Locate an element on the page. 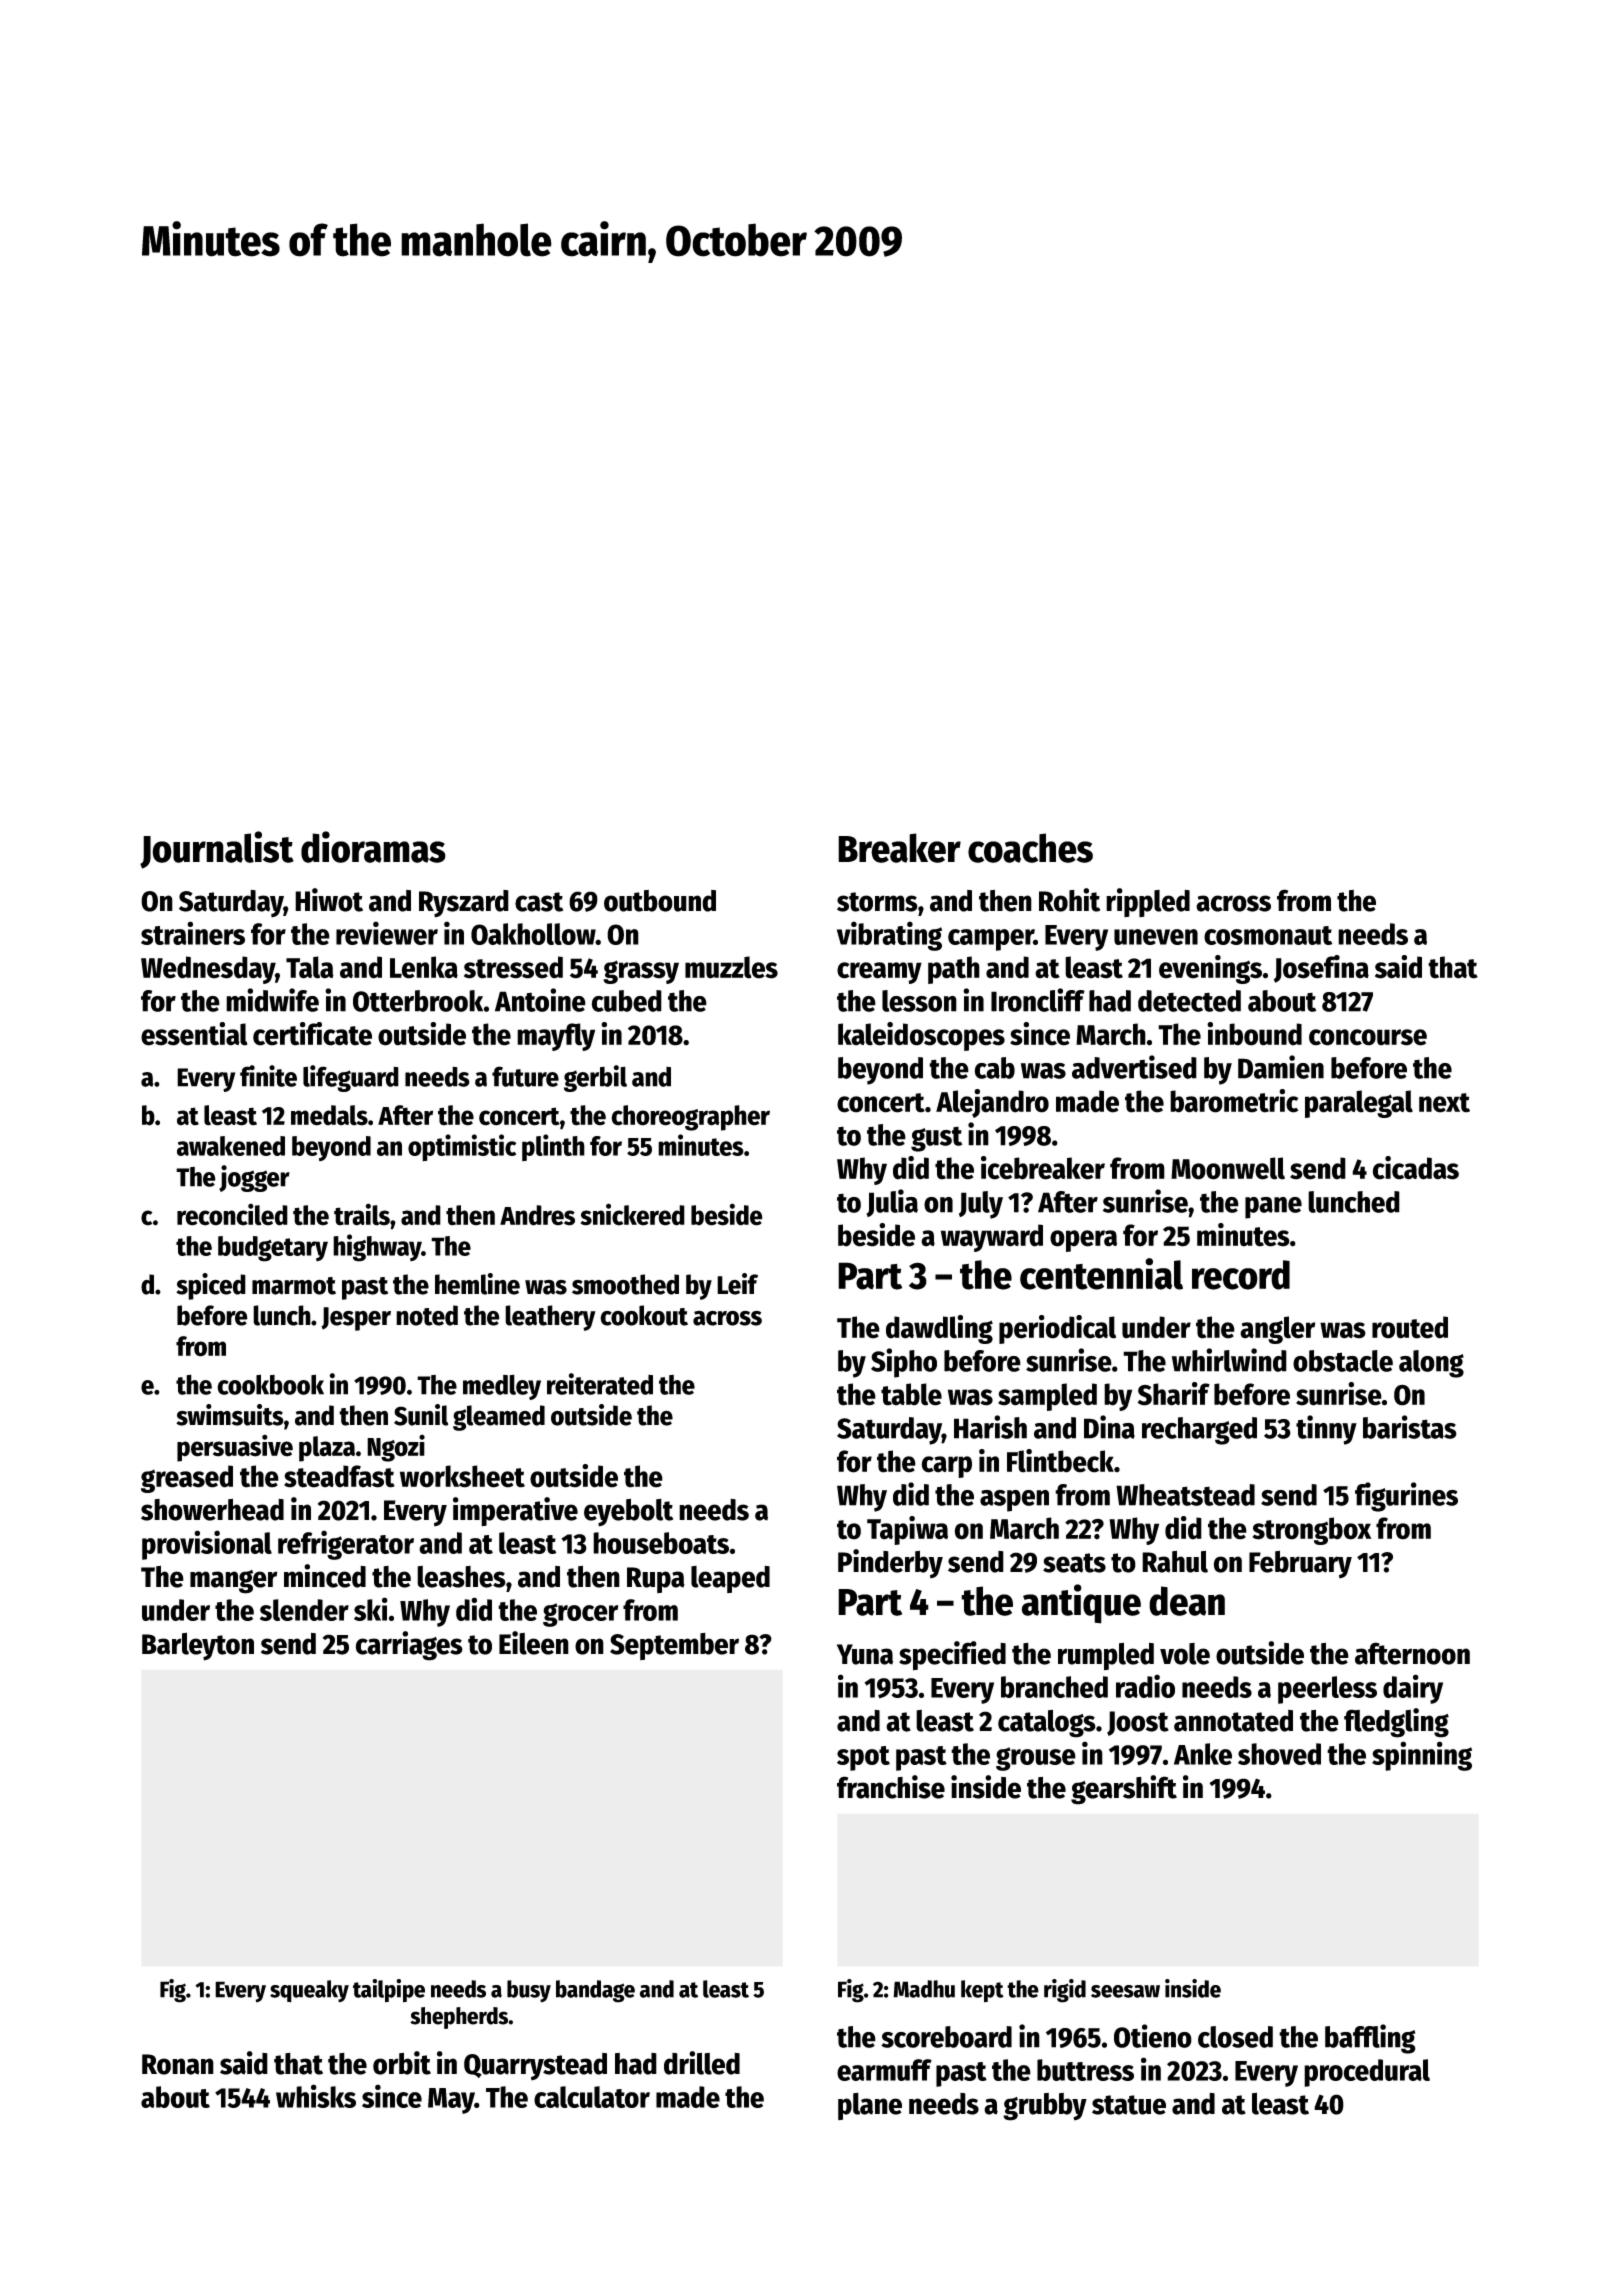 The height and width of the image is (2292, 1620). strainers is located at coordinates (193, 933).
